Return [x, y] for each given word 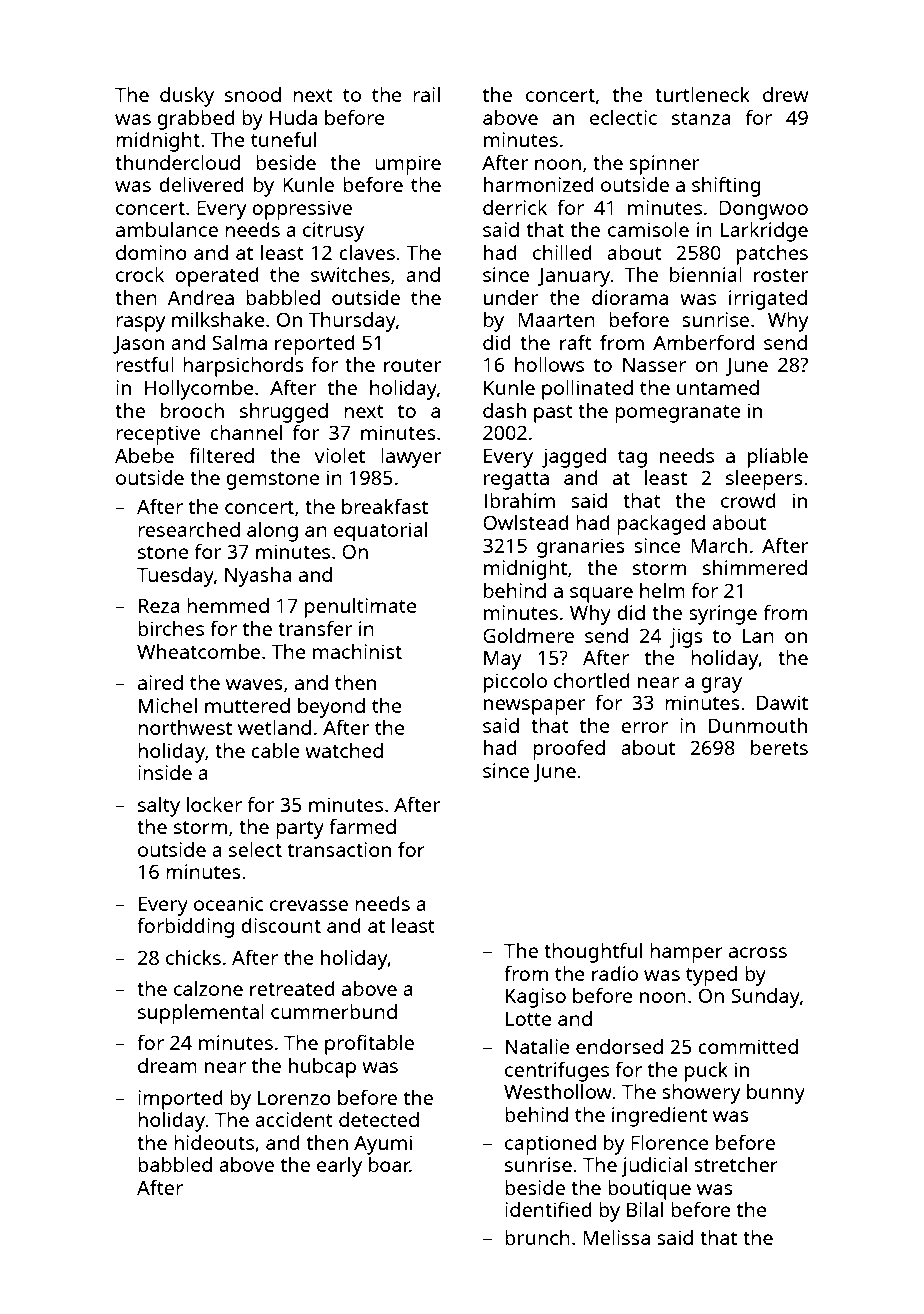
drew [785, 94]
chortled [592, 680]
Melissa [616, 1237]
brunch [537, 1237]
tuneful [283, 139]
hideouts [214, 1142]
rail [426, 94]
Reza [159, 605]
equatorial [380, 532]
